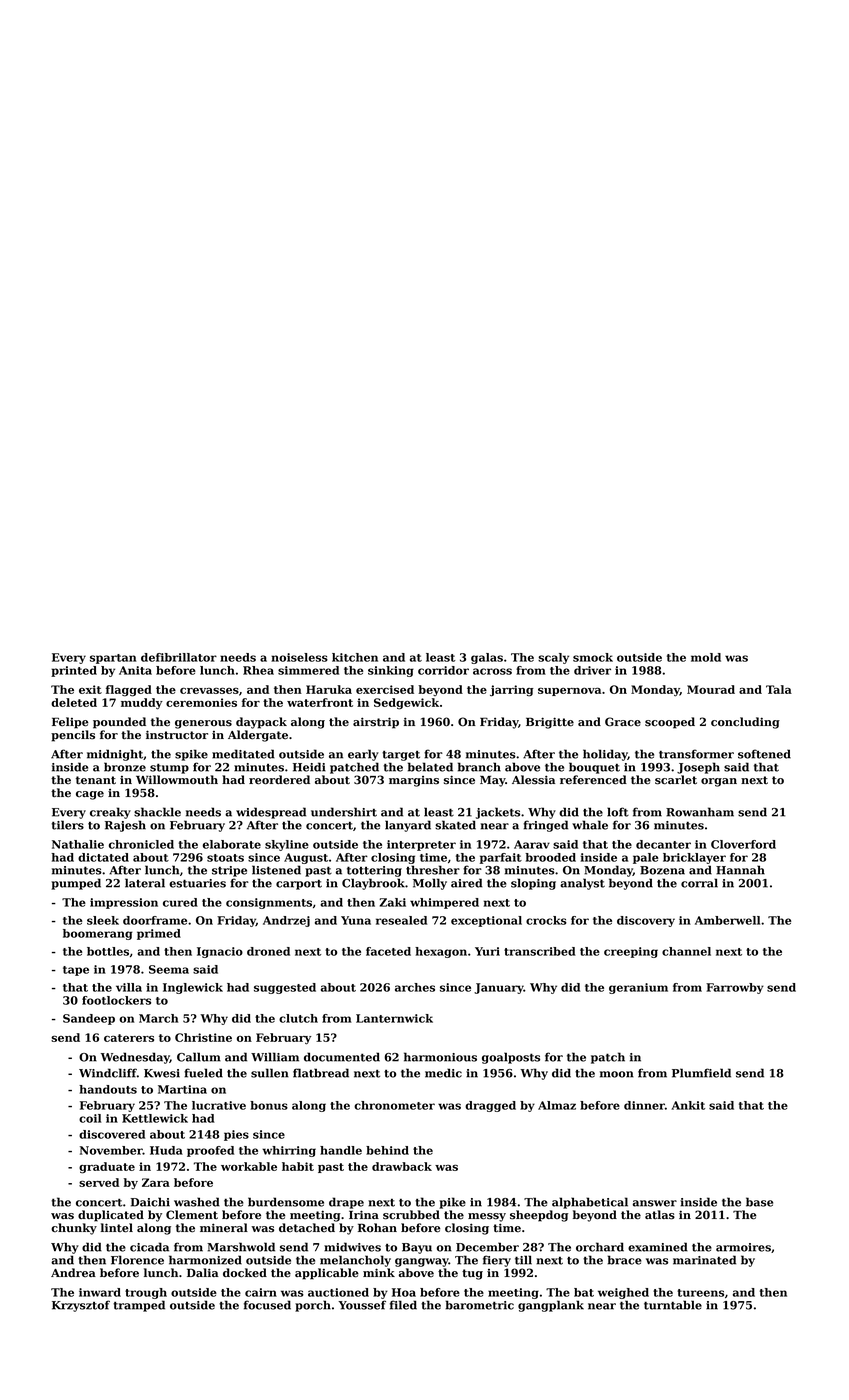  What do you see at coordinates (605, 755) in the screenshot?
I see `holiday` at bounding box center [605, 755].
